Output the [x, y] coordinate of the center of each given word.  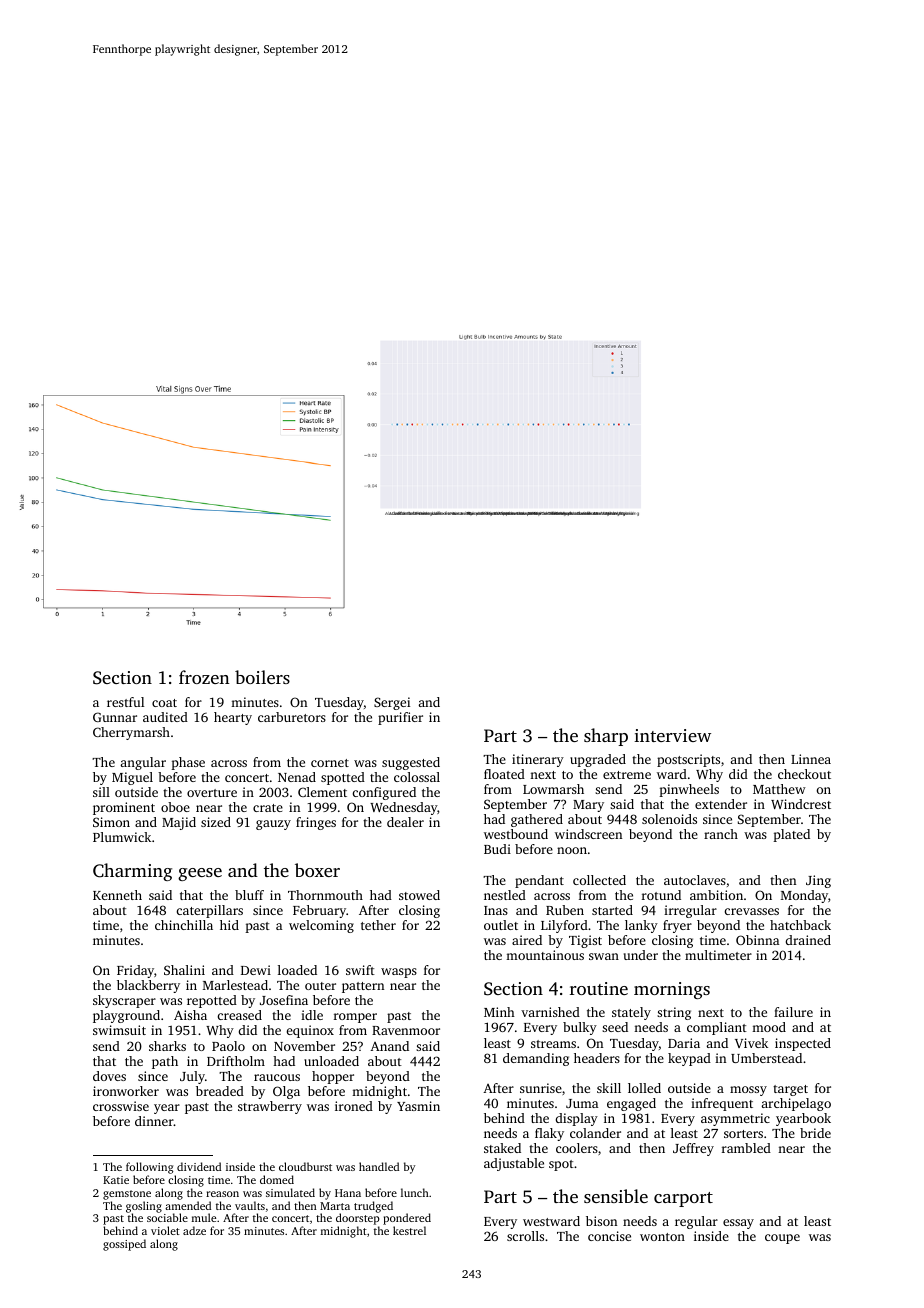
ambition [716, 895]
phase [188, 763]
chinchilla [184, 925]
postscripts [688, 760]
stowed [419, 895]
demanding [536, 1059]
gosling [144, 1207]
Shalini [184, 970]
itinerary [538, 760]
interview [672, 735]
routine [599, 988]
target [790, 1090]
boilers [262, 677]
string [674, 1013]
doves [109, 1076]
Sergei [392, 703]
